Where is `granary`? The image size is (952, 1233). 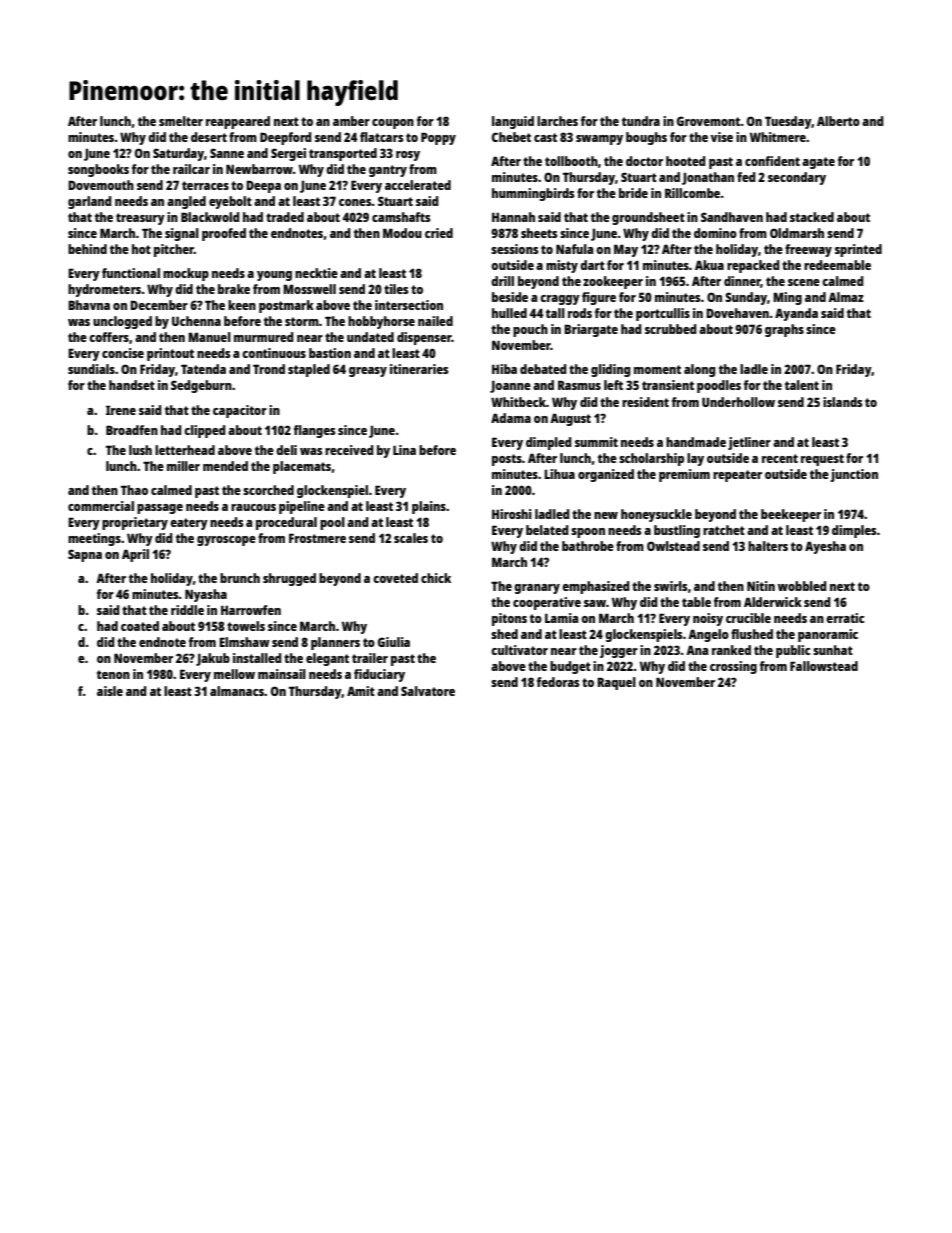
granary is located at coordinates (537, 589).
